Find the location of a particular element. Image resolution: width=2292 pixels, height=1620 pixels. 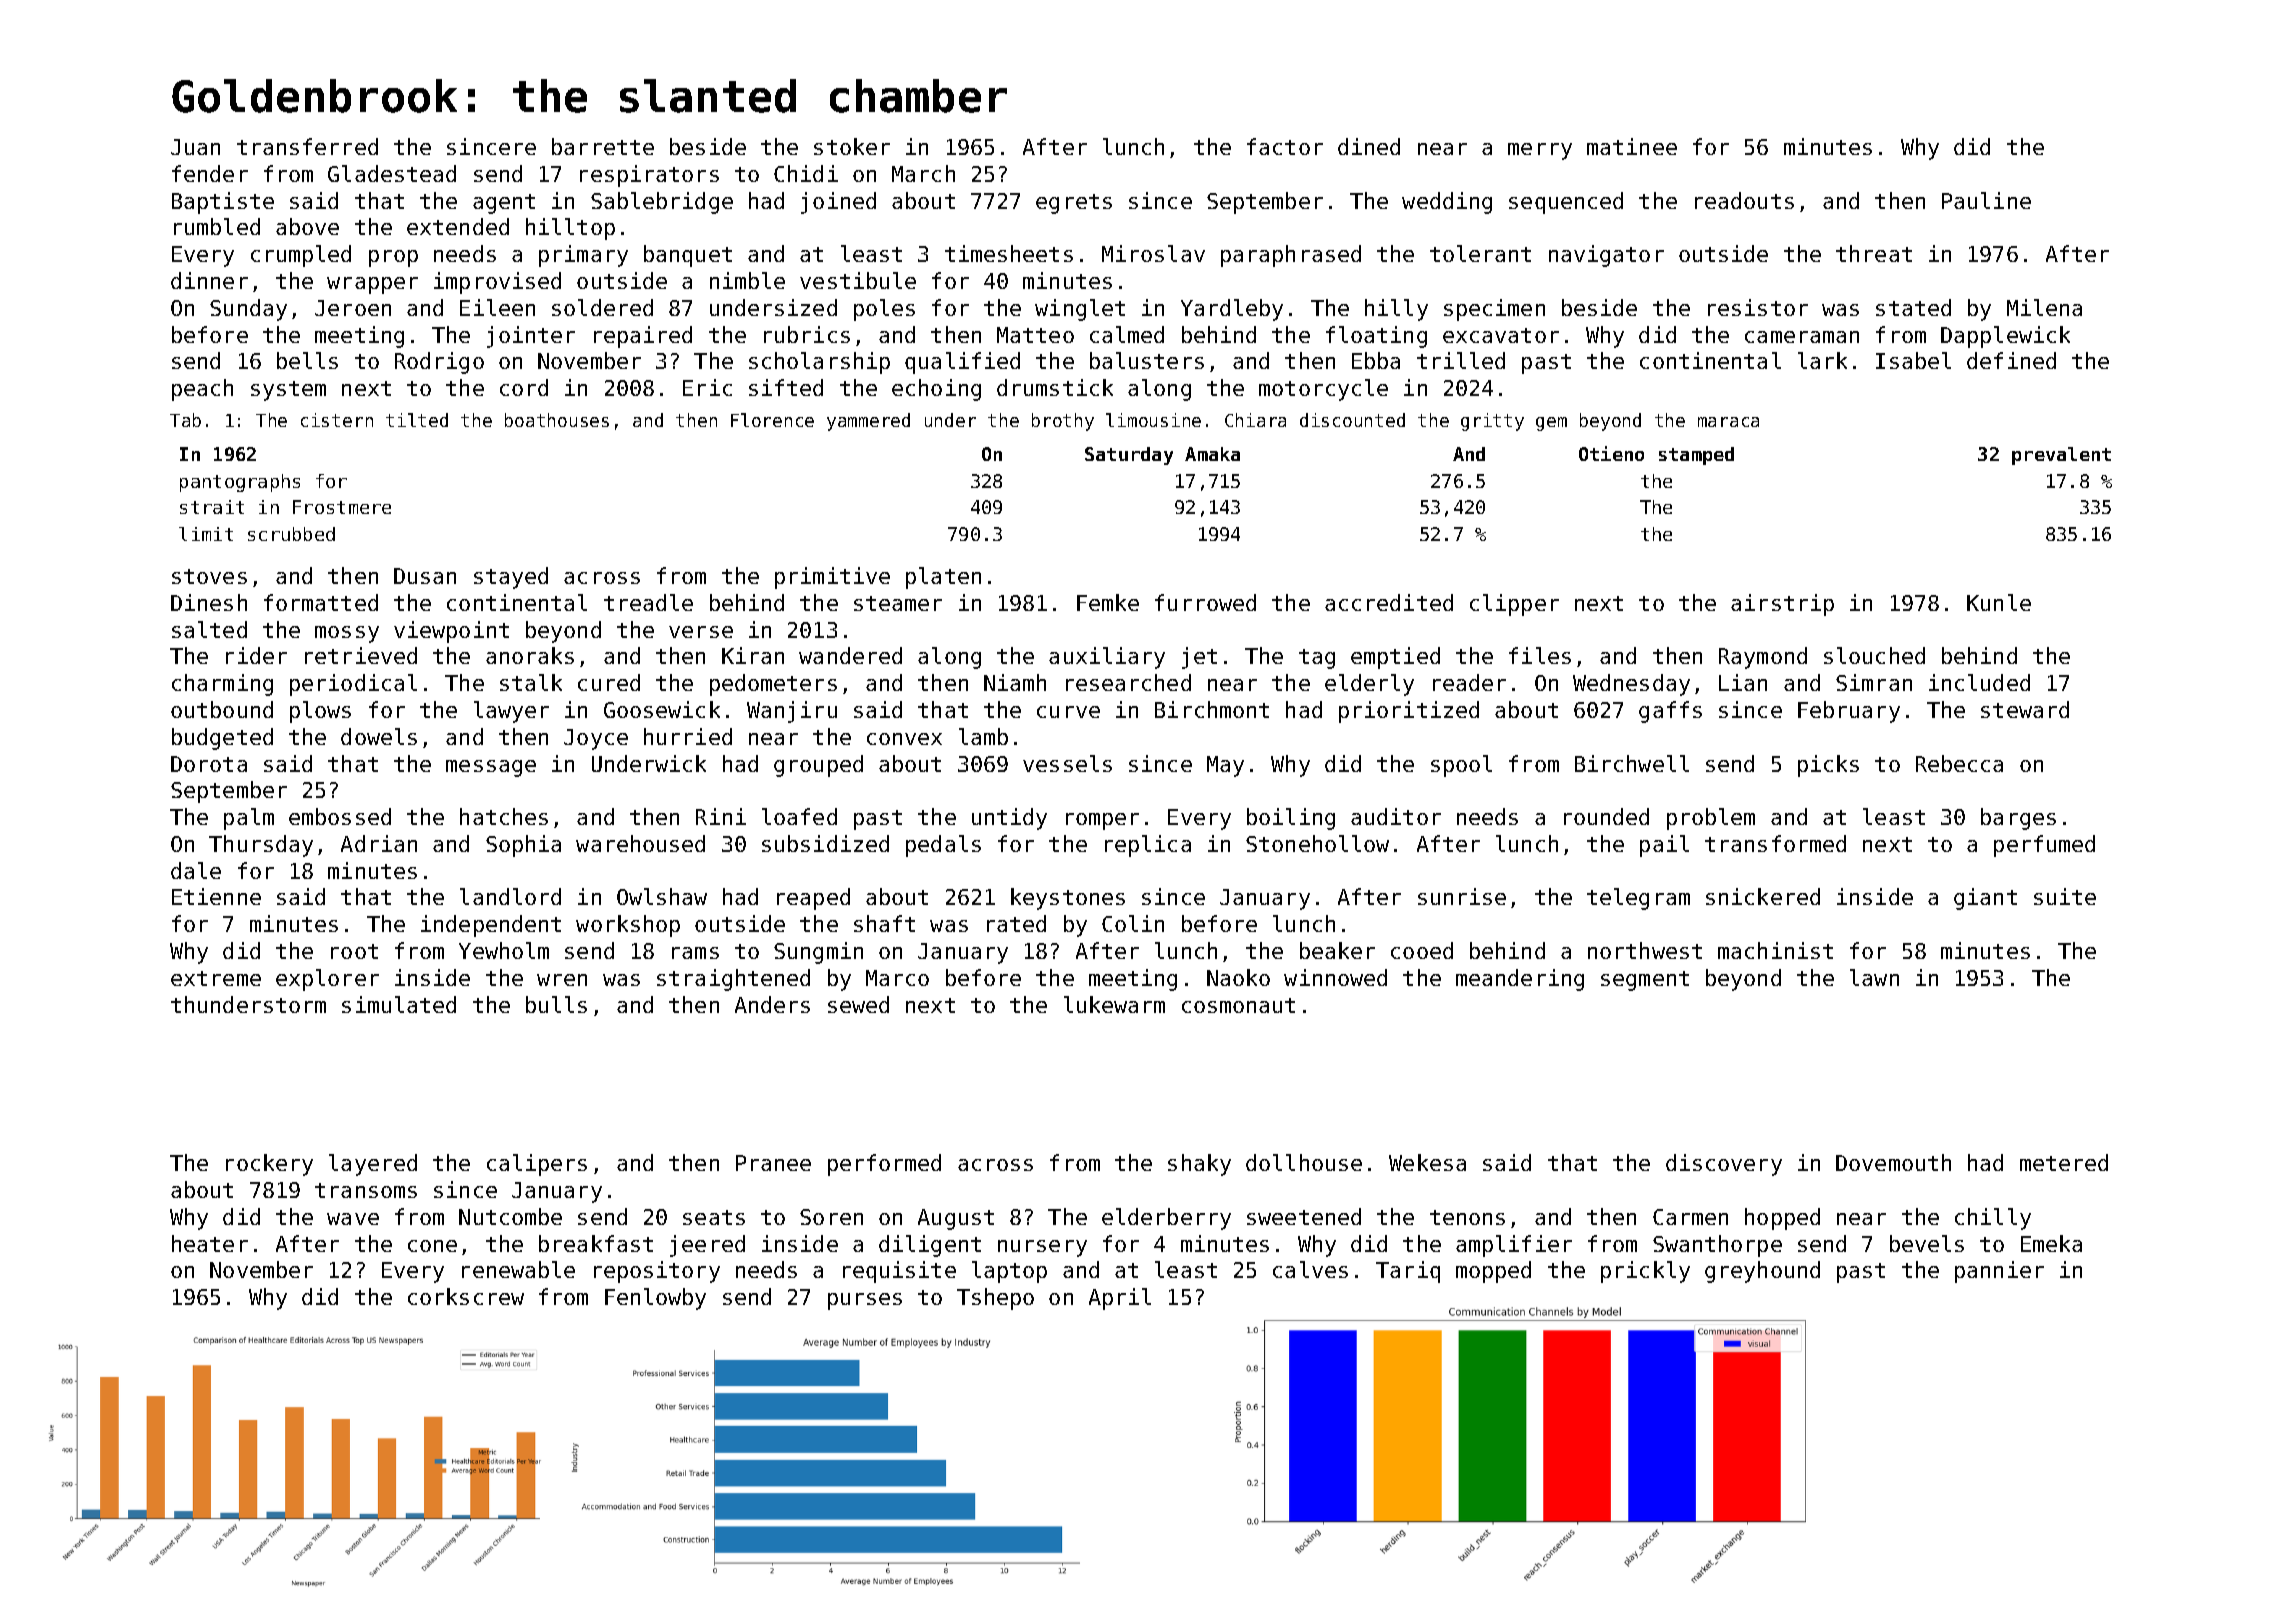

lawn is located at coordinates (1874, 977).
